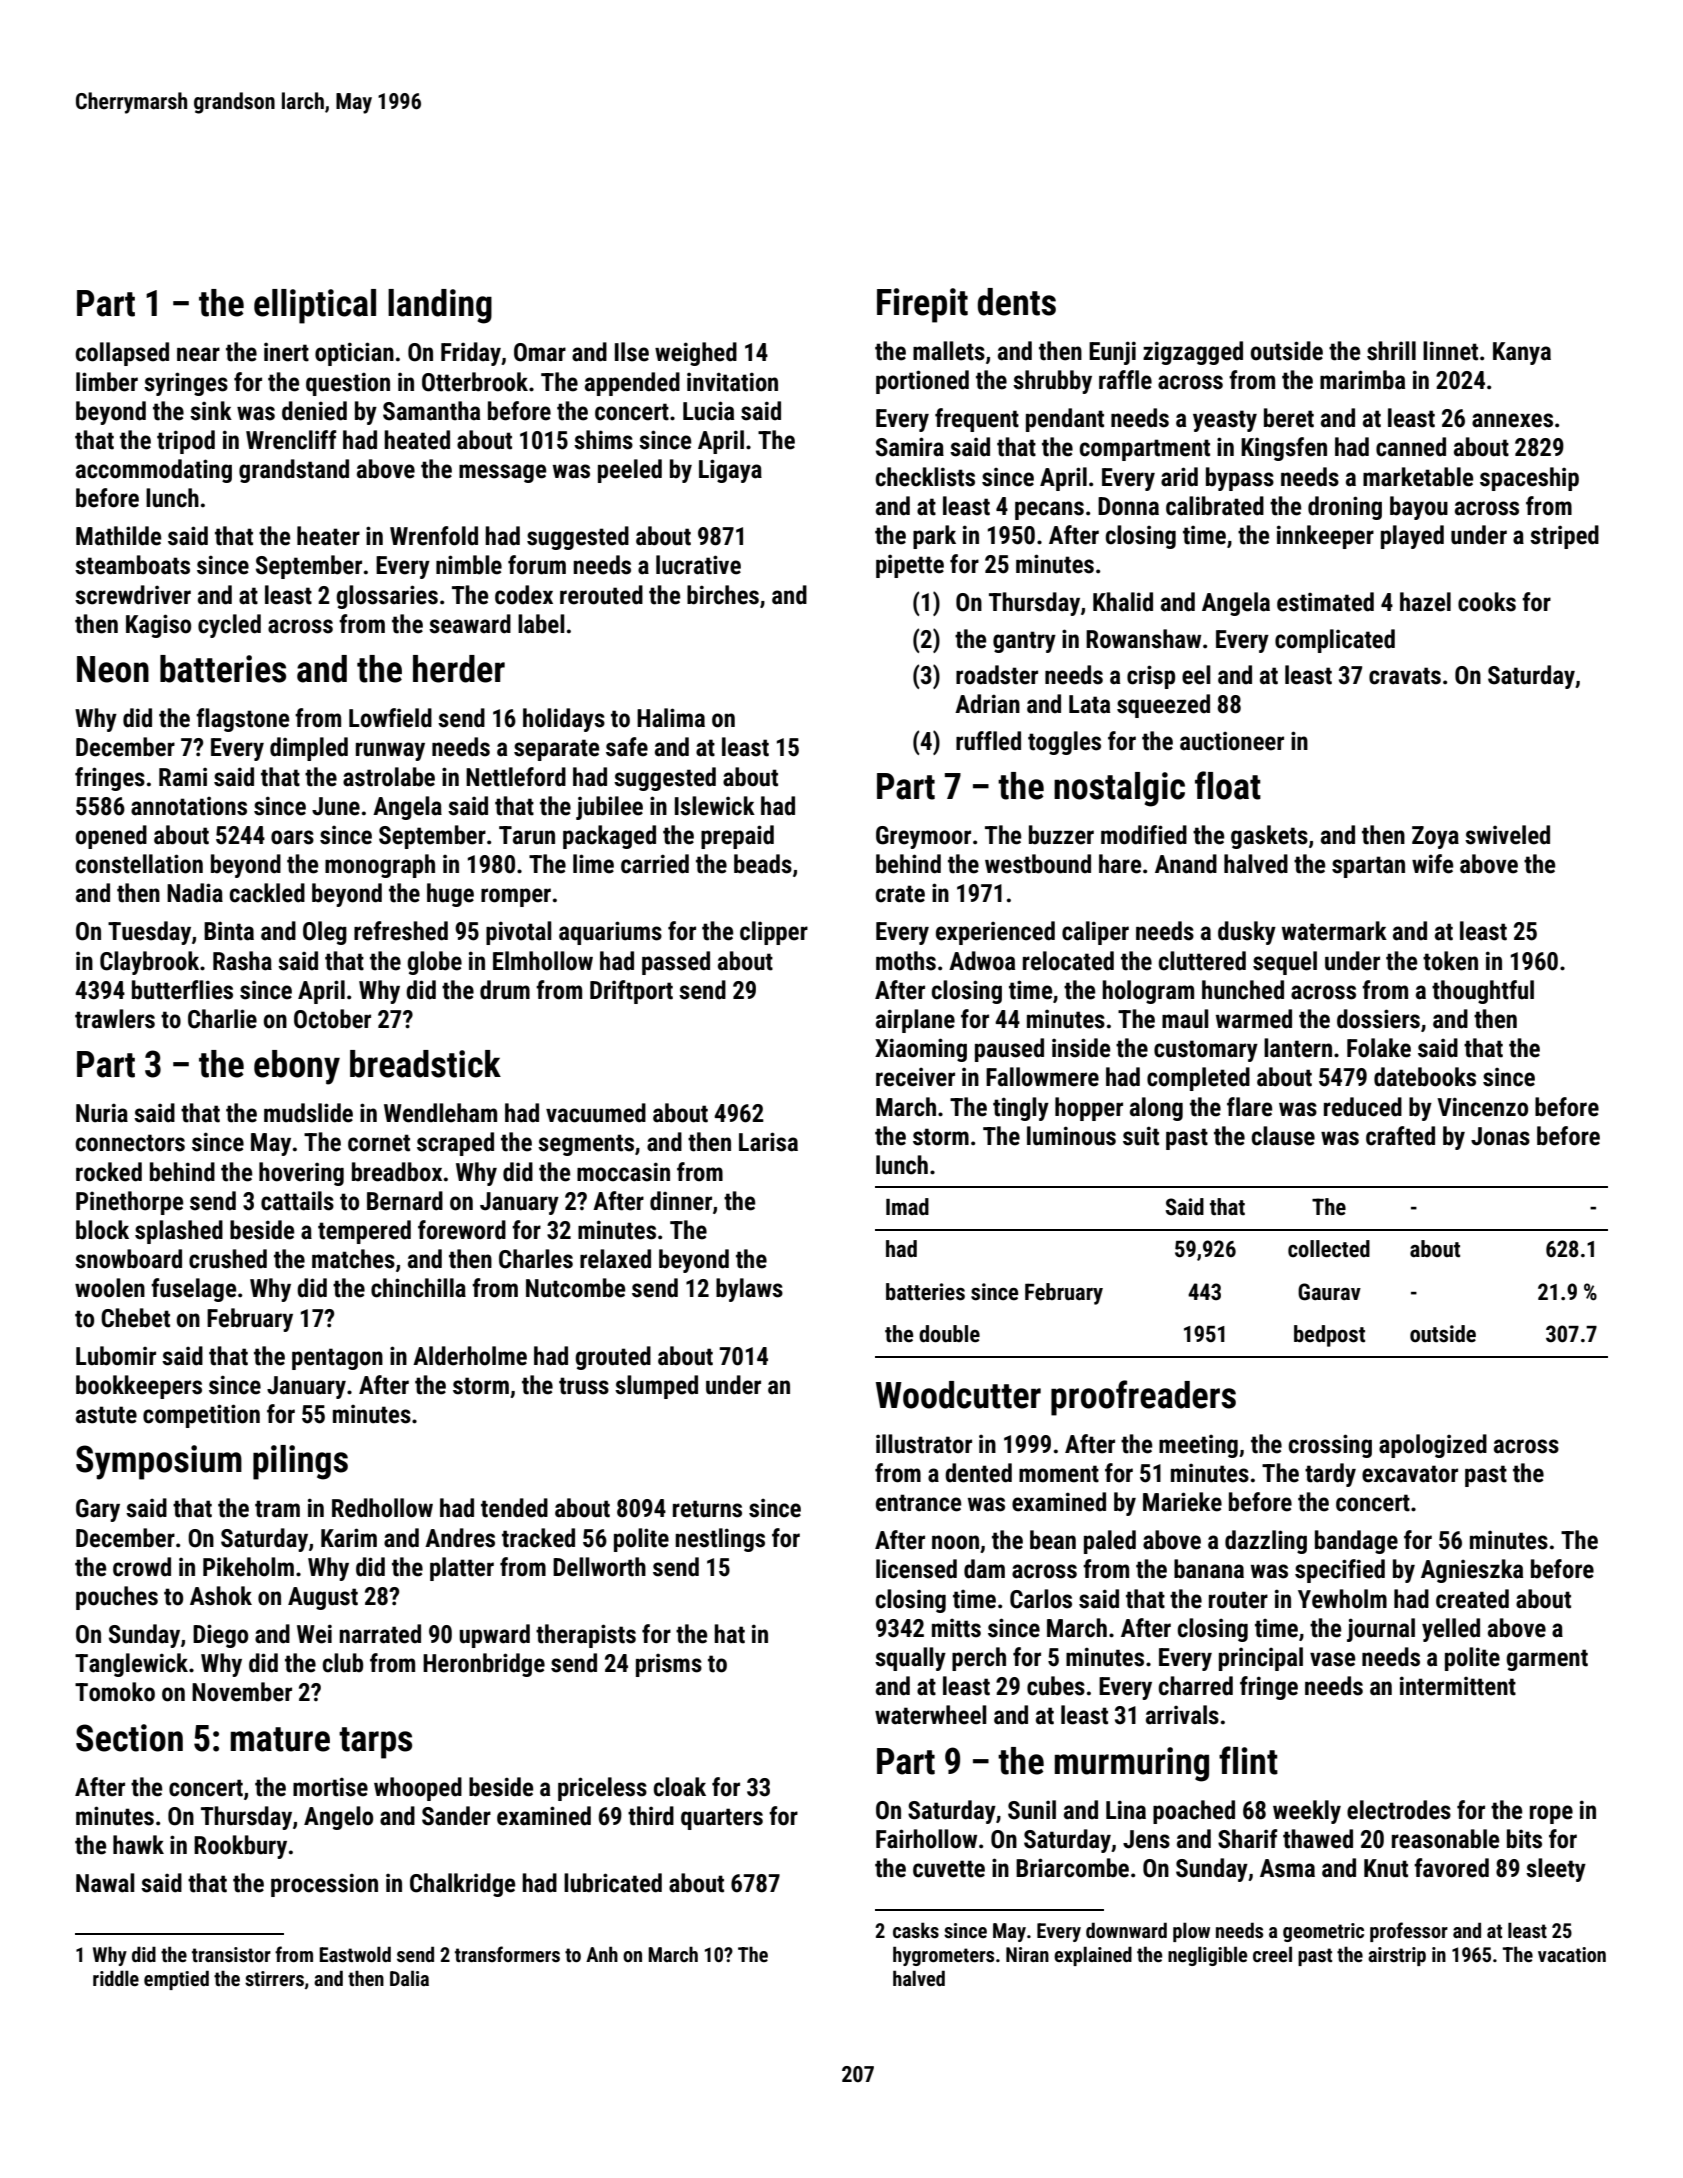 The height and width of the image is (2178, 1683). Describe the element at coordinates (382, 1508) in the image. I see `Redhollow` at that location.
